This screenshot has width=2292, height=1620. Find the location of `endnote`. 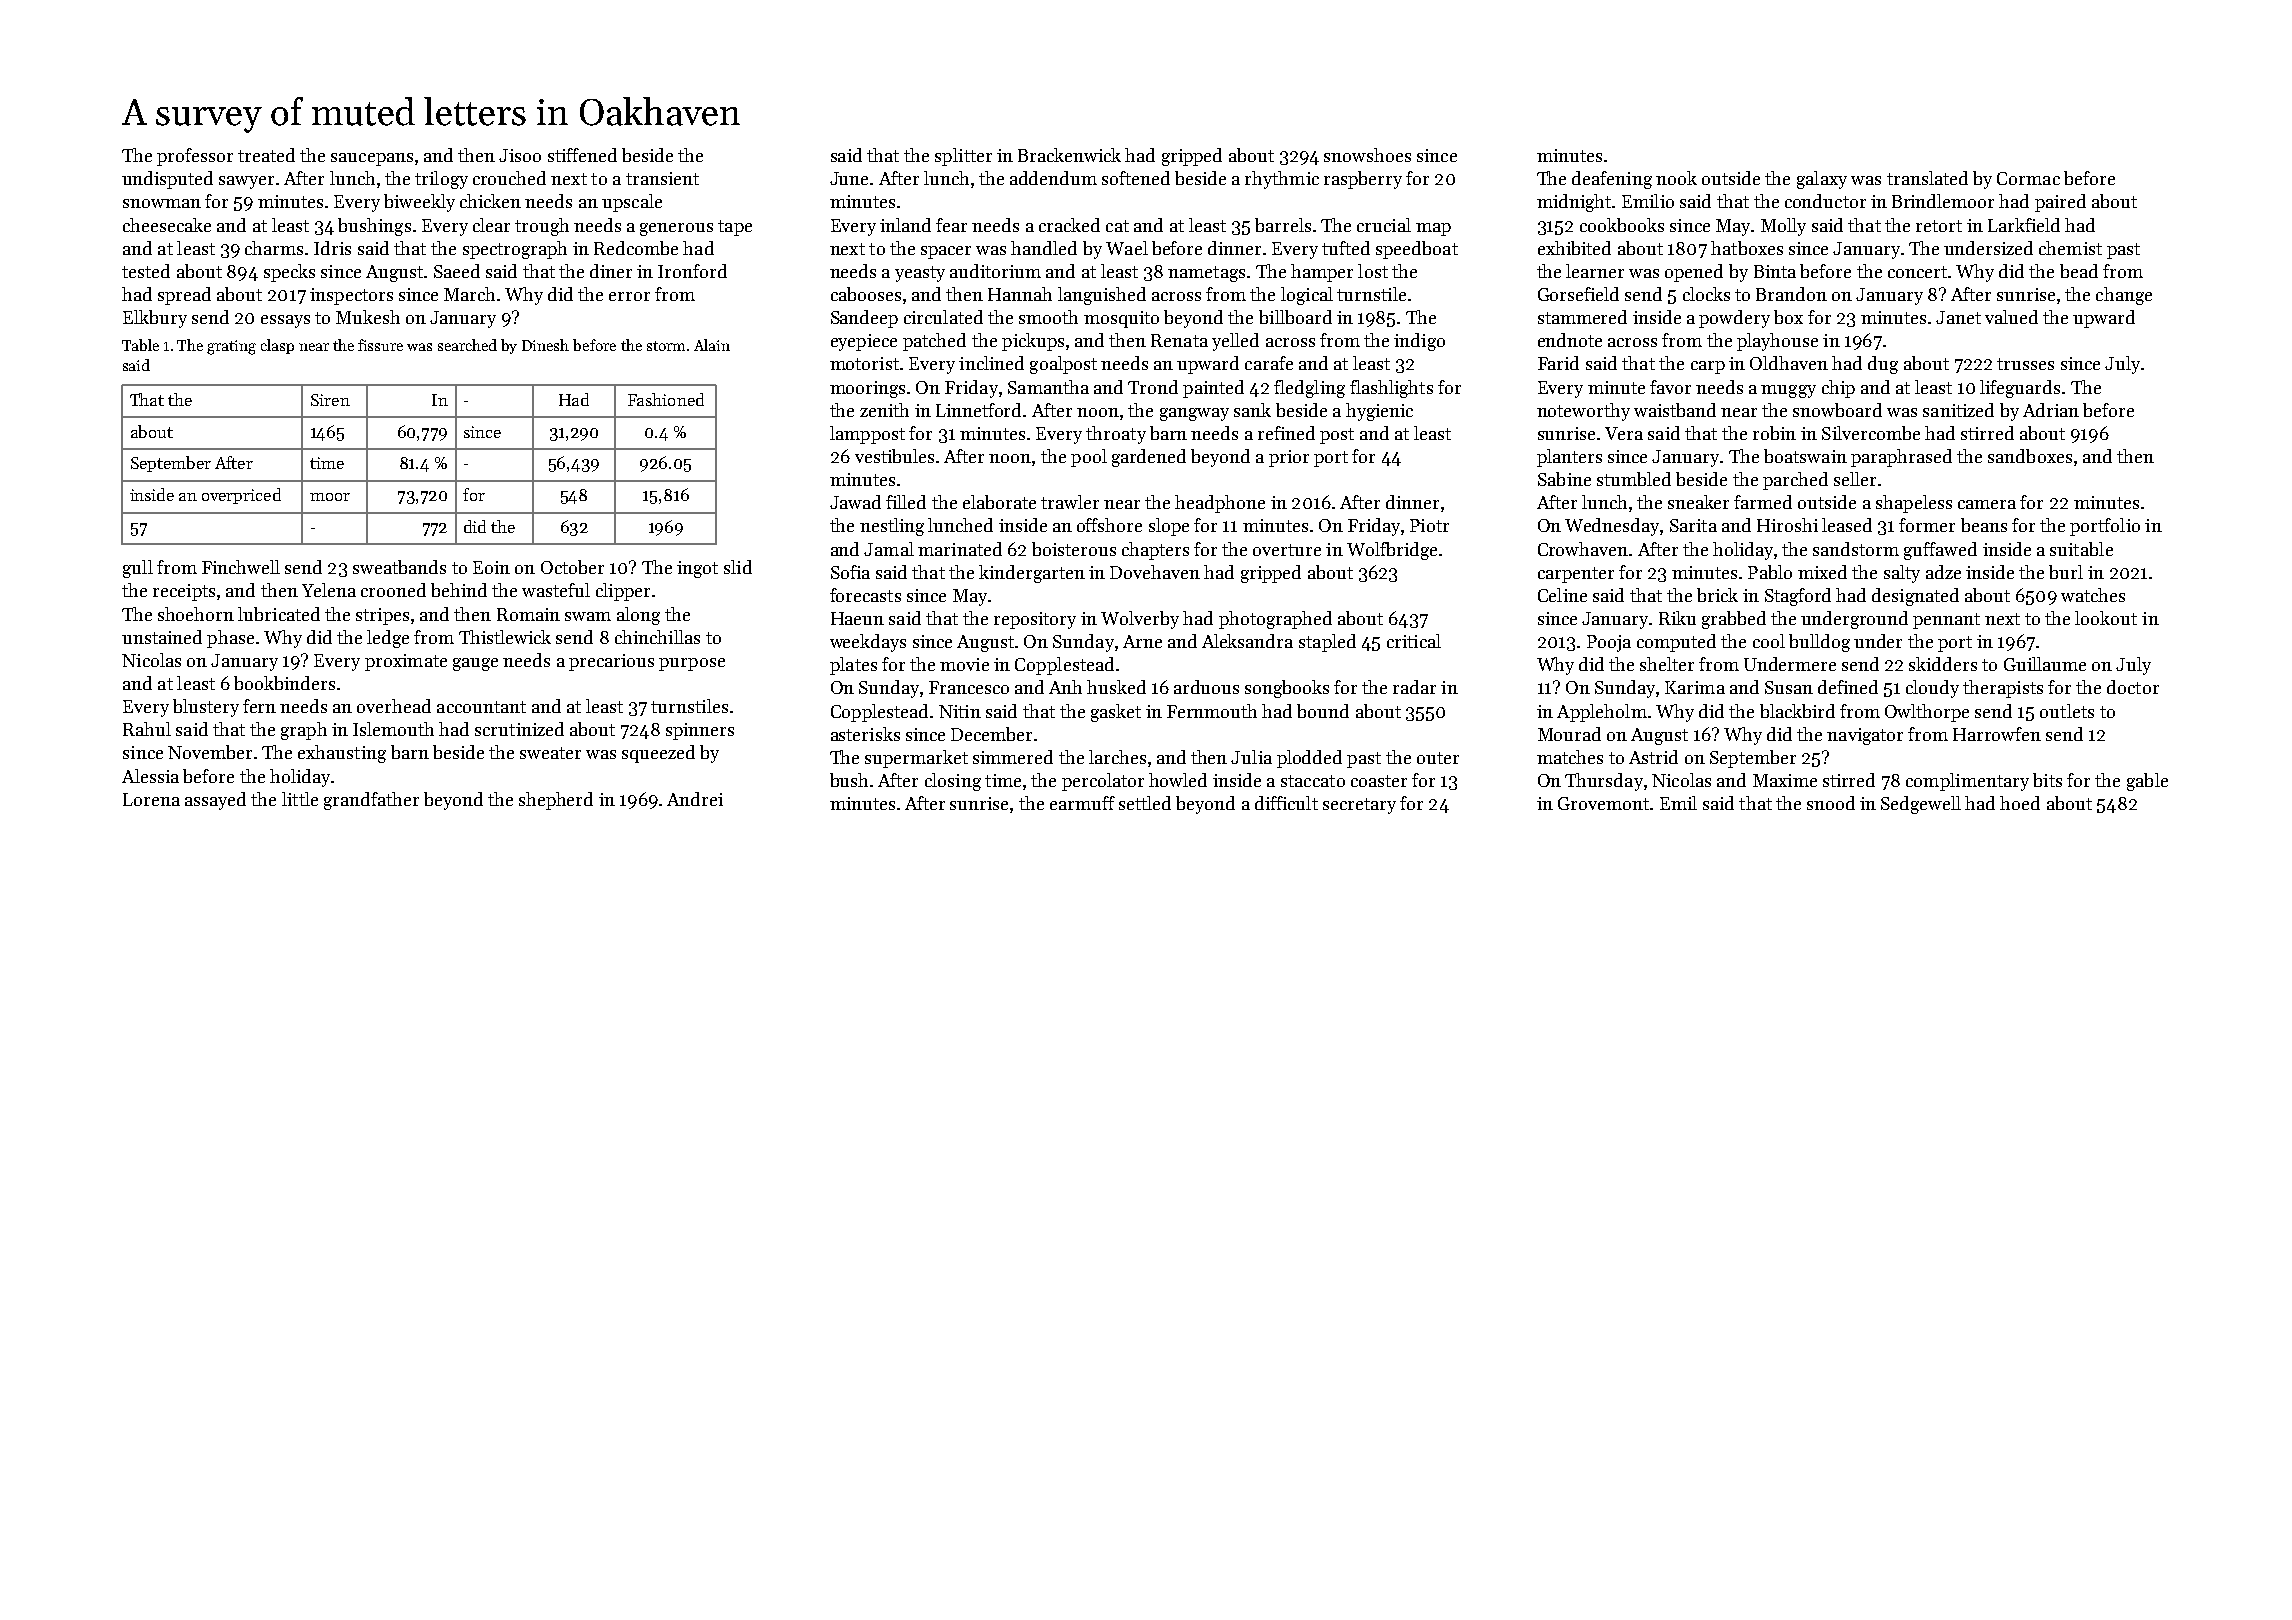

endnote is located at coordinates (1570, 340).
